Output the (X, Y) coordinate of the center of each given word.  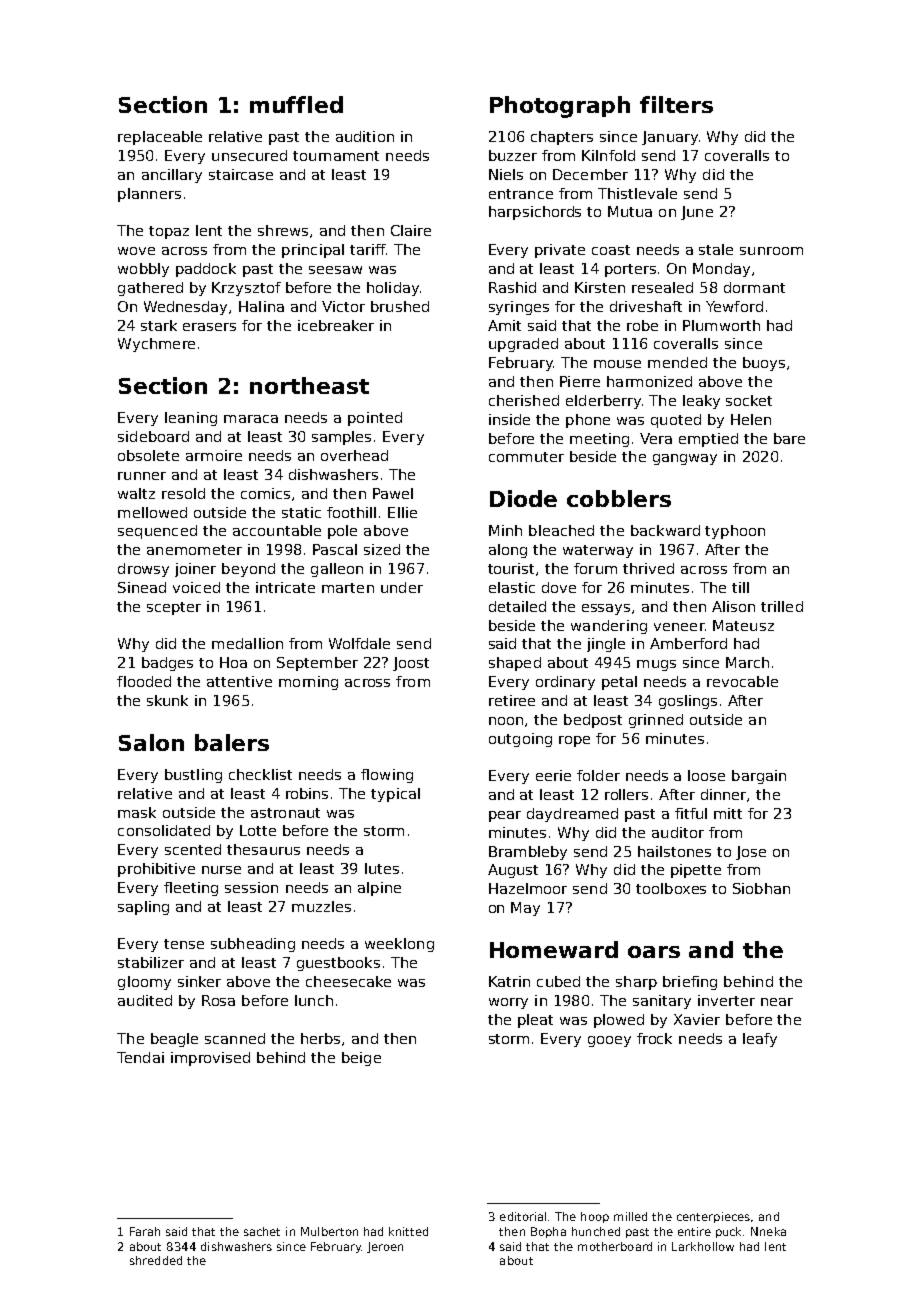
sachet (262, 1231)
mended (677, 362)
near (777, 1002)
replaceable (160, 138)
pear (505, 816)
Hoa (233, 662)
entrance (521, 194)
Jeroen (385, 1247)
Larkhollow (703, 1246)
